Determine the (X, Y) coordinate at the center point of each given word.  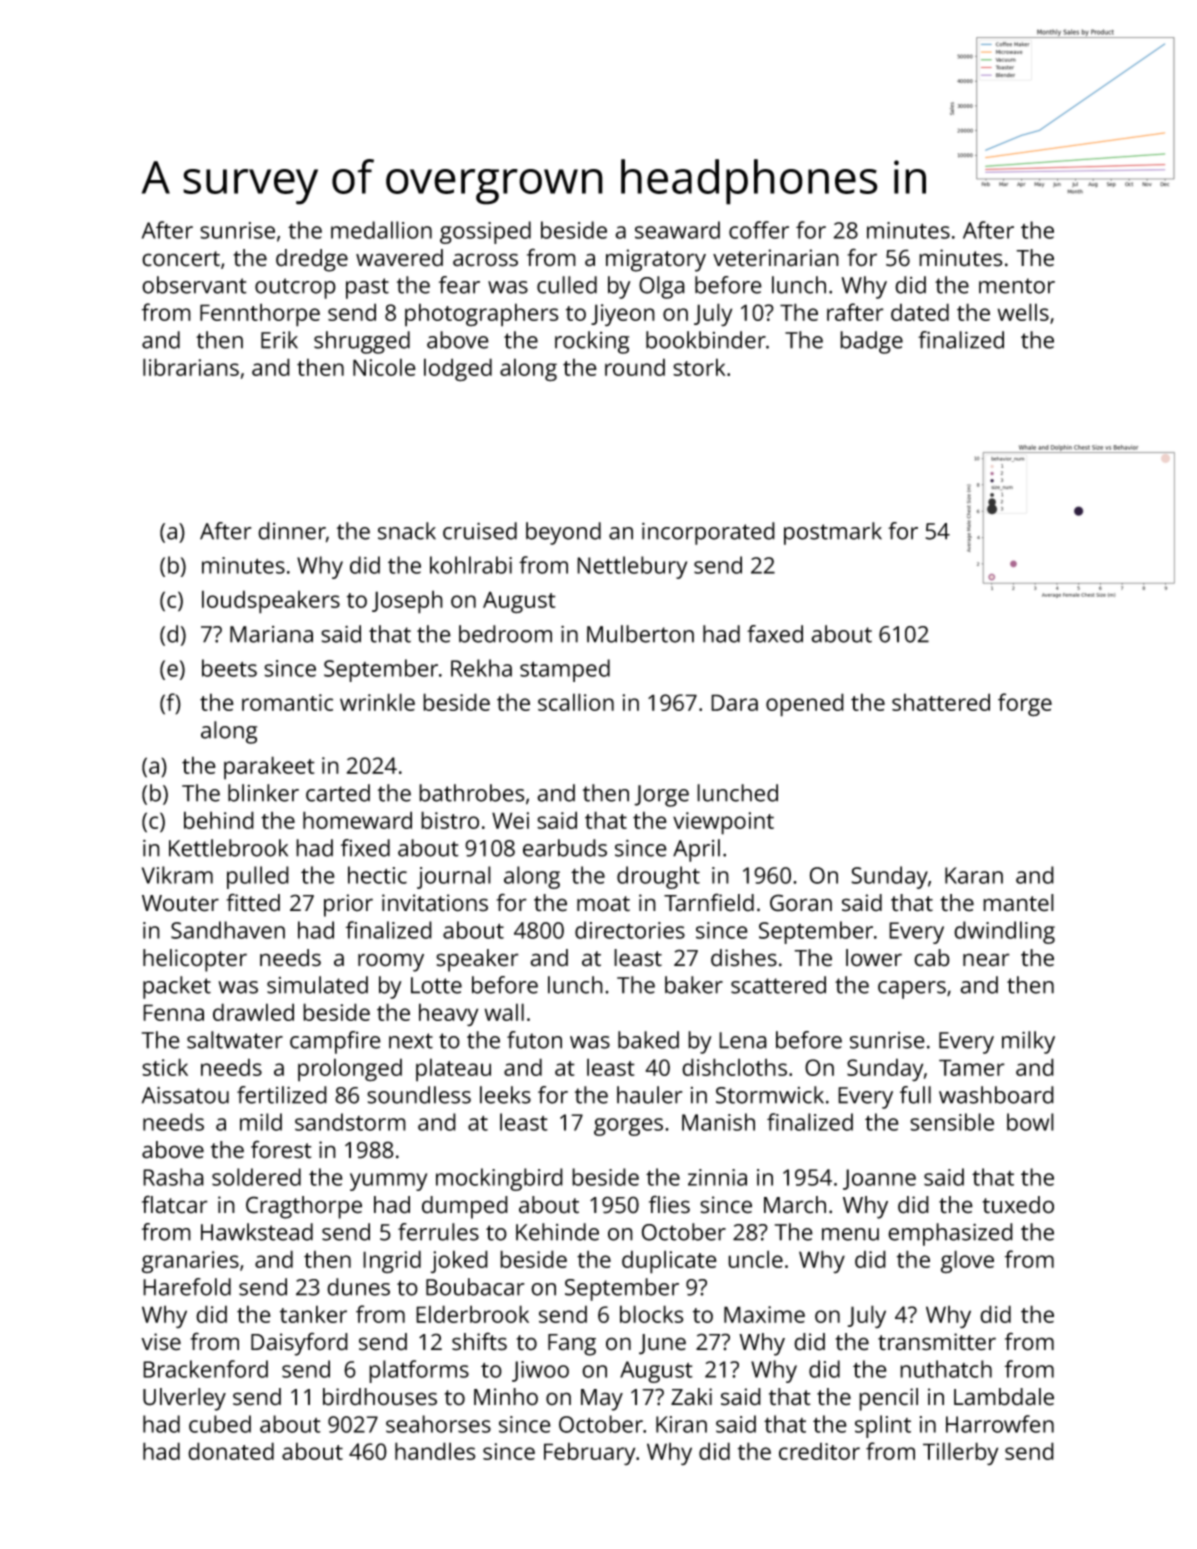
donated (231, 1451)
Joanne (879, 1179)
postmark (833, 533)
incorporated (708, 533)
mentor (1017, 286)
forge (1025, 705)
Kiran (681, 1424)
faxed (775, 634)
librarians (191, 367)
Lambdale (1004, 1397)
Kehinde (557, 1232)
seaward (677, 230)
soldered (256, 1177)
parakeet (269, 768)
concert (181, 259)
